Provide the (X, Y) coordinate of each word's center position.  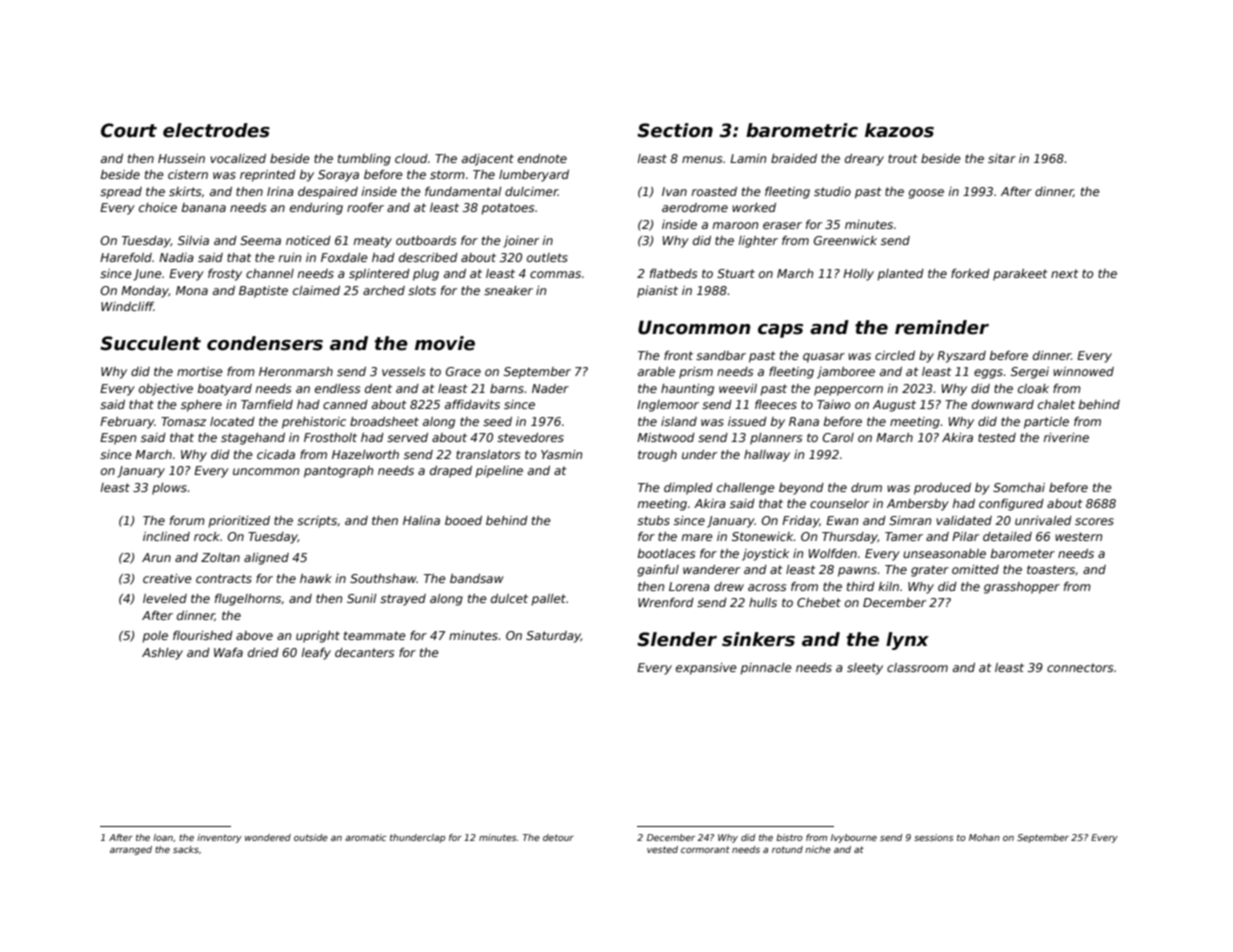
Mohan (984, 837)
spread (121, 193)
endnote (542, 158)
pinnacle (766, 669)
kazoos (899, 130)
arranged (131, 850)
